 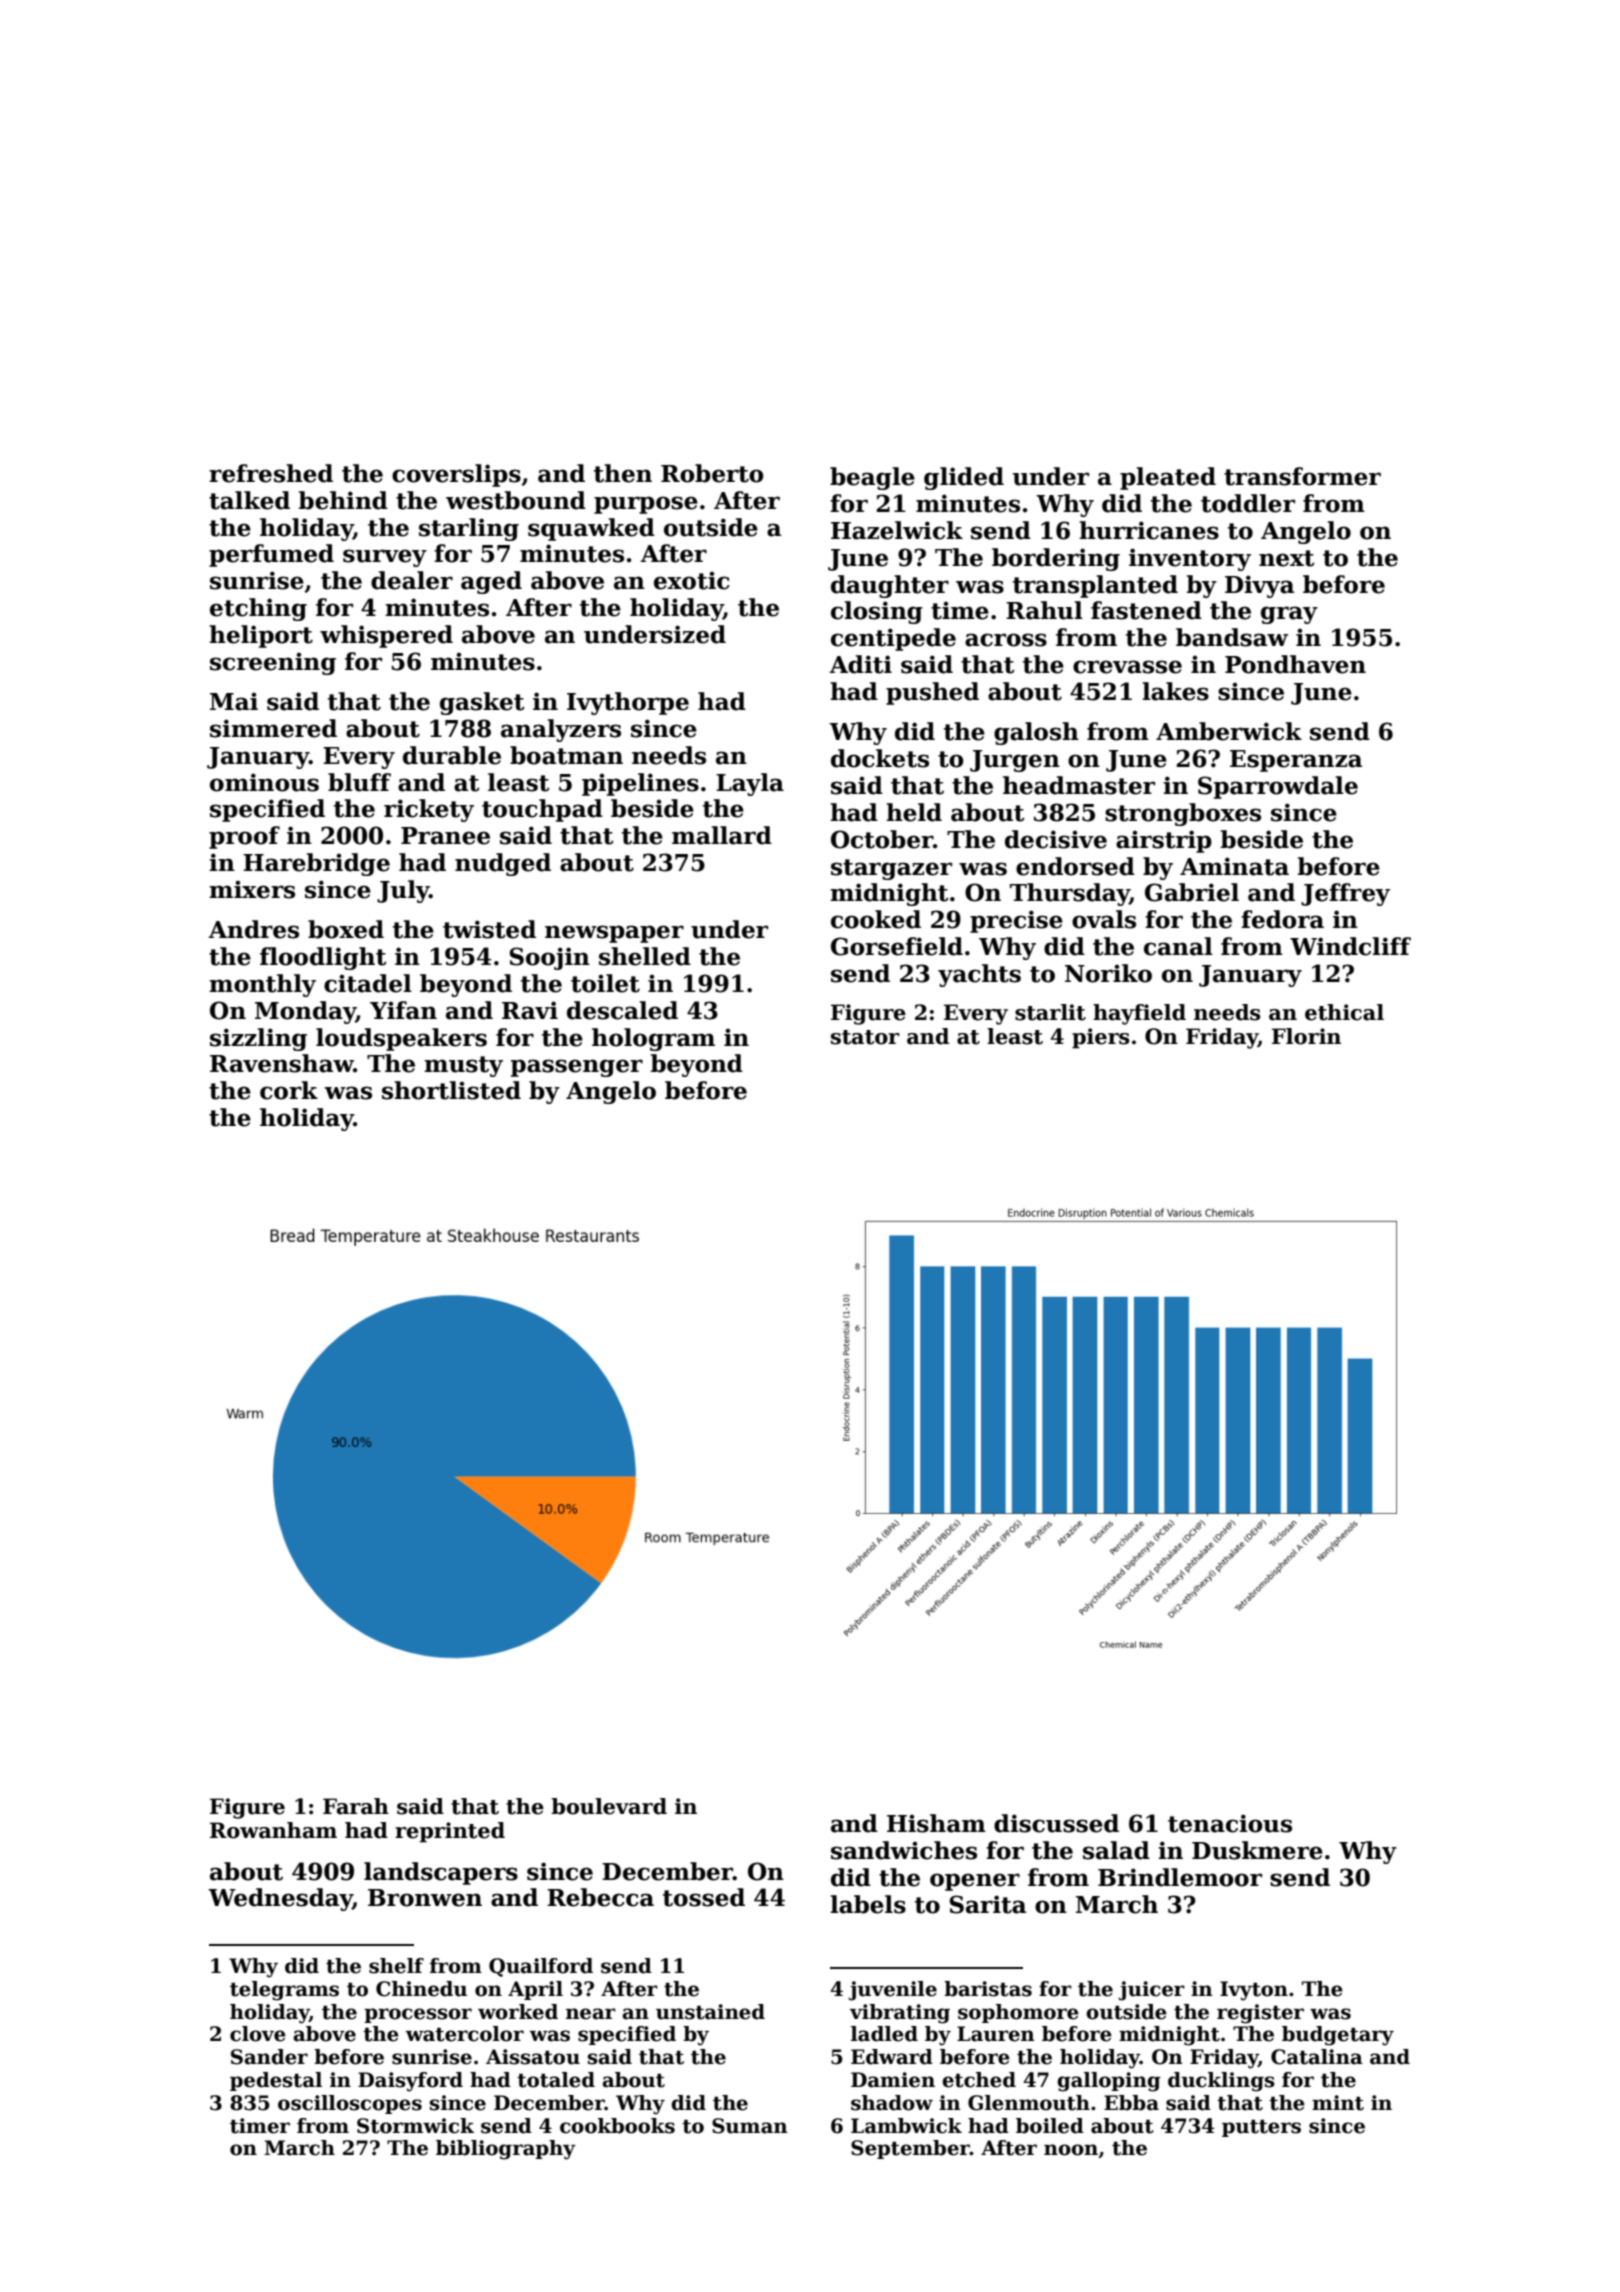 I want to click on Hazelwick, so click(x=897, y=530).
